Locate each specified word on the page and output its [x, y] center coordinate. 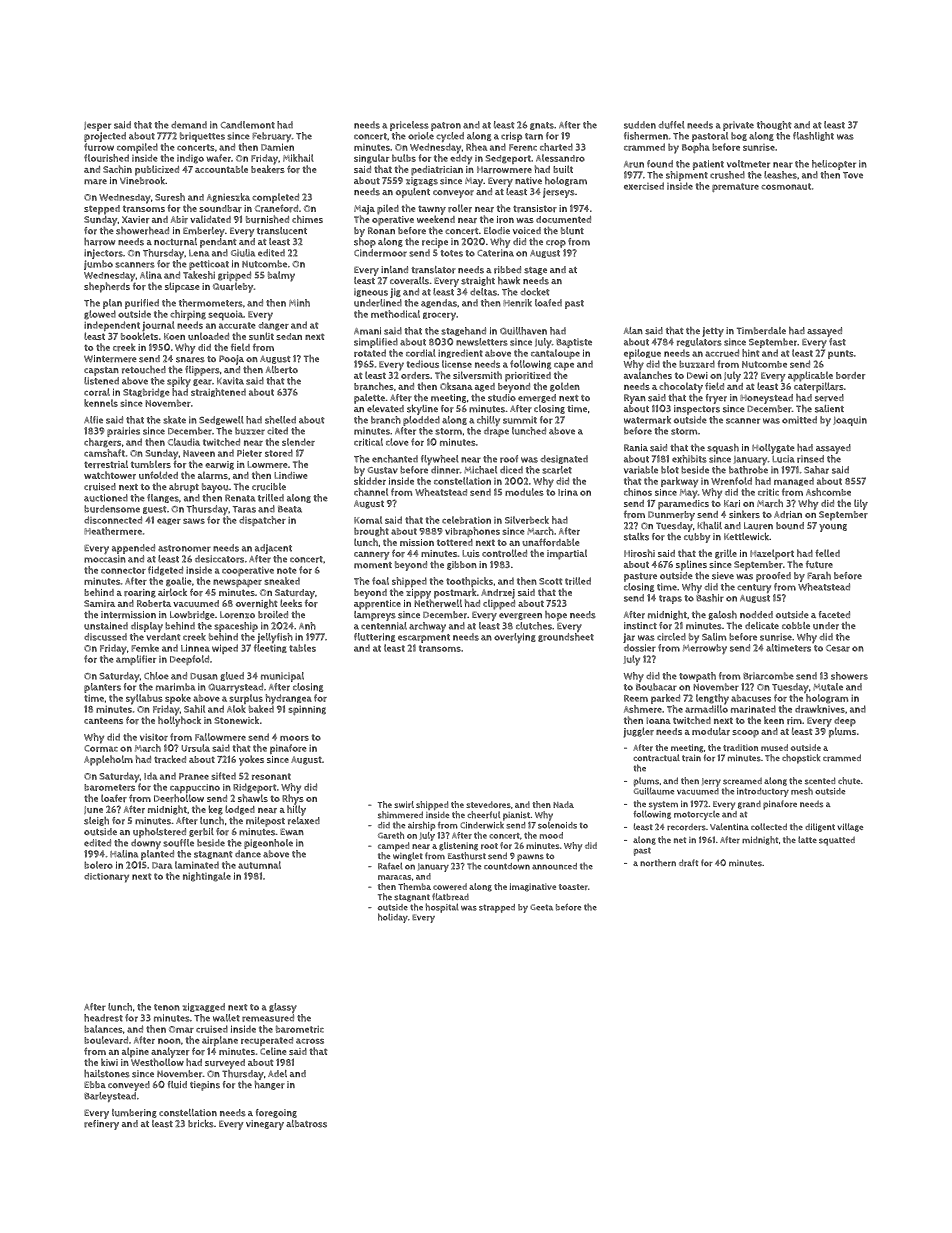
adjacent [273, 549]
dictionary [106, 878]
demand [189, 125]
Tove [853, 175]
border [850, 375]
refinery [101, 1125]
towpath [697, 677]
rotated [370, 353]
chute [849, 781]
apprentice [377, 605]
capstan [101, 371]
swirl [404, 804]
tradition [740, 747]
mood [551, 835]
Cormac [101, 748]
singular [371, 159]
